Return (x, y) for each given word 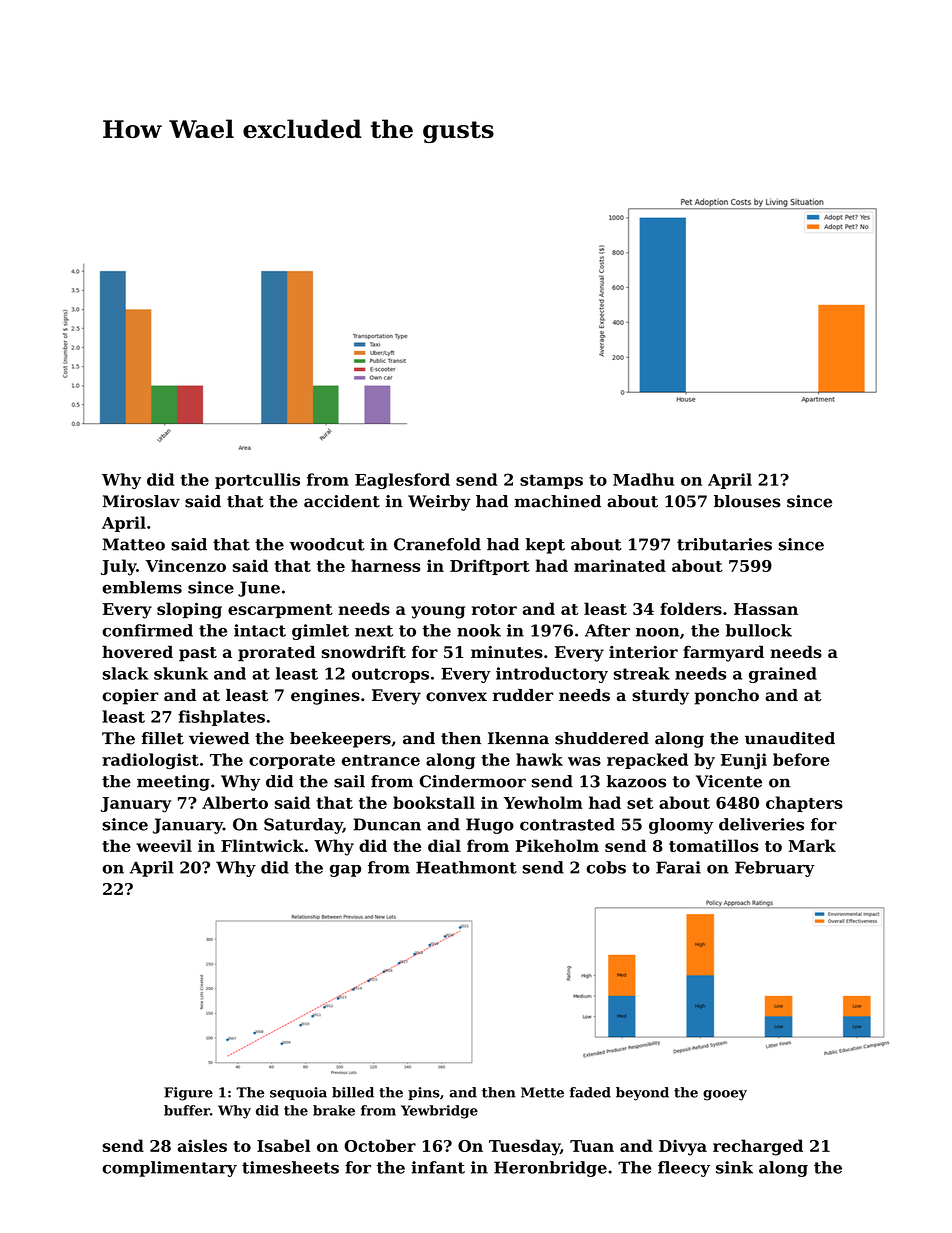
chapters (804, 804)
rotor (494, 609)
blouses (747, 501)
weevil (164, 845)
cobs (606, 867)
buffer (187, 1110)
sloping (189, 610)
